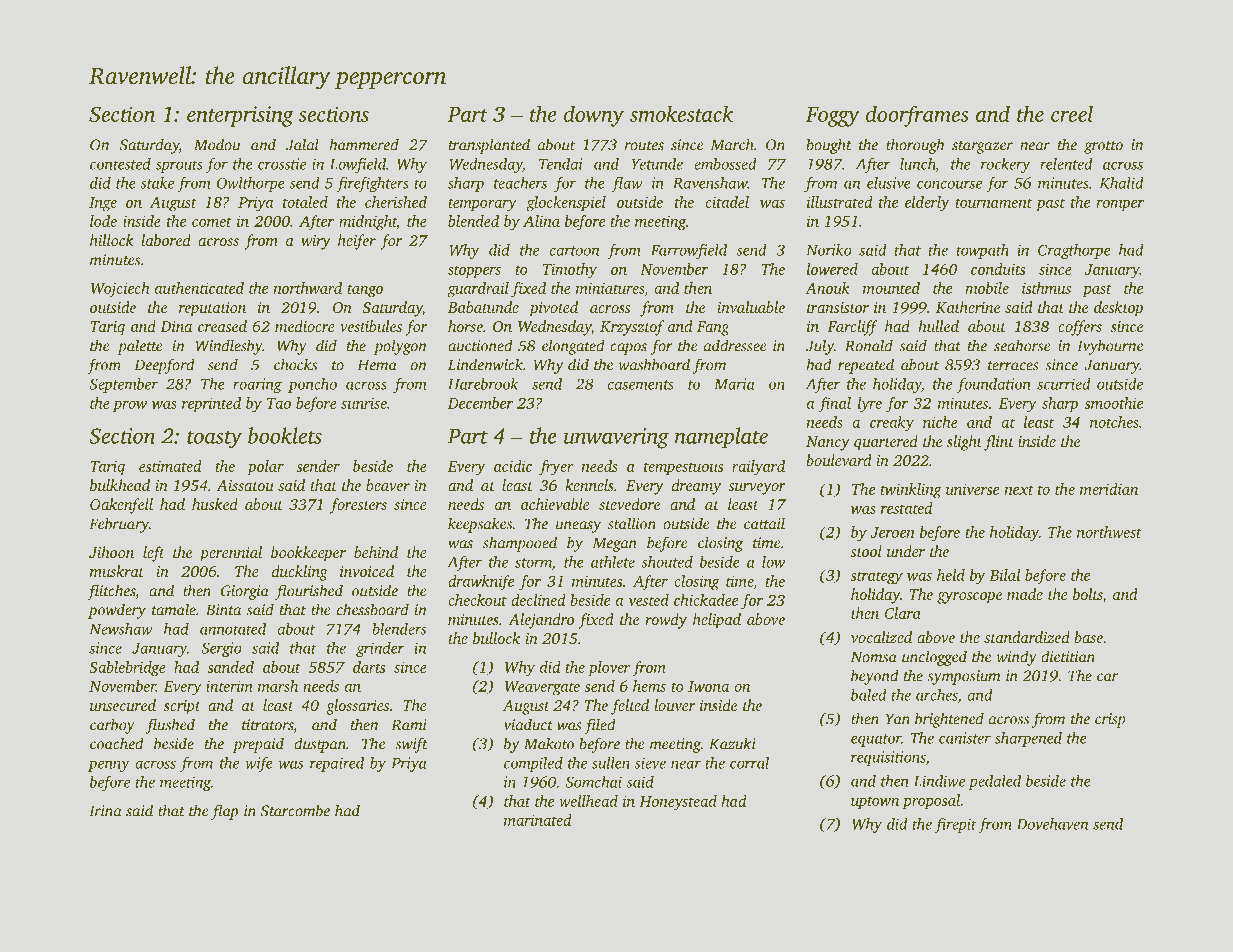 This screenshot has width=1233, height=952. What do you see at coordinates (357, 707) in the screenshot?
I see `glossaries` at bounding box center [357, 707].
